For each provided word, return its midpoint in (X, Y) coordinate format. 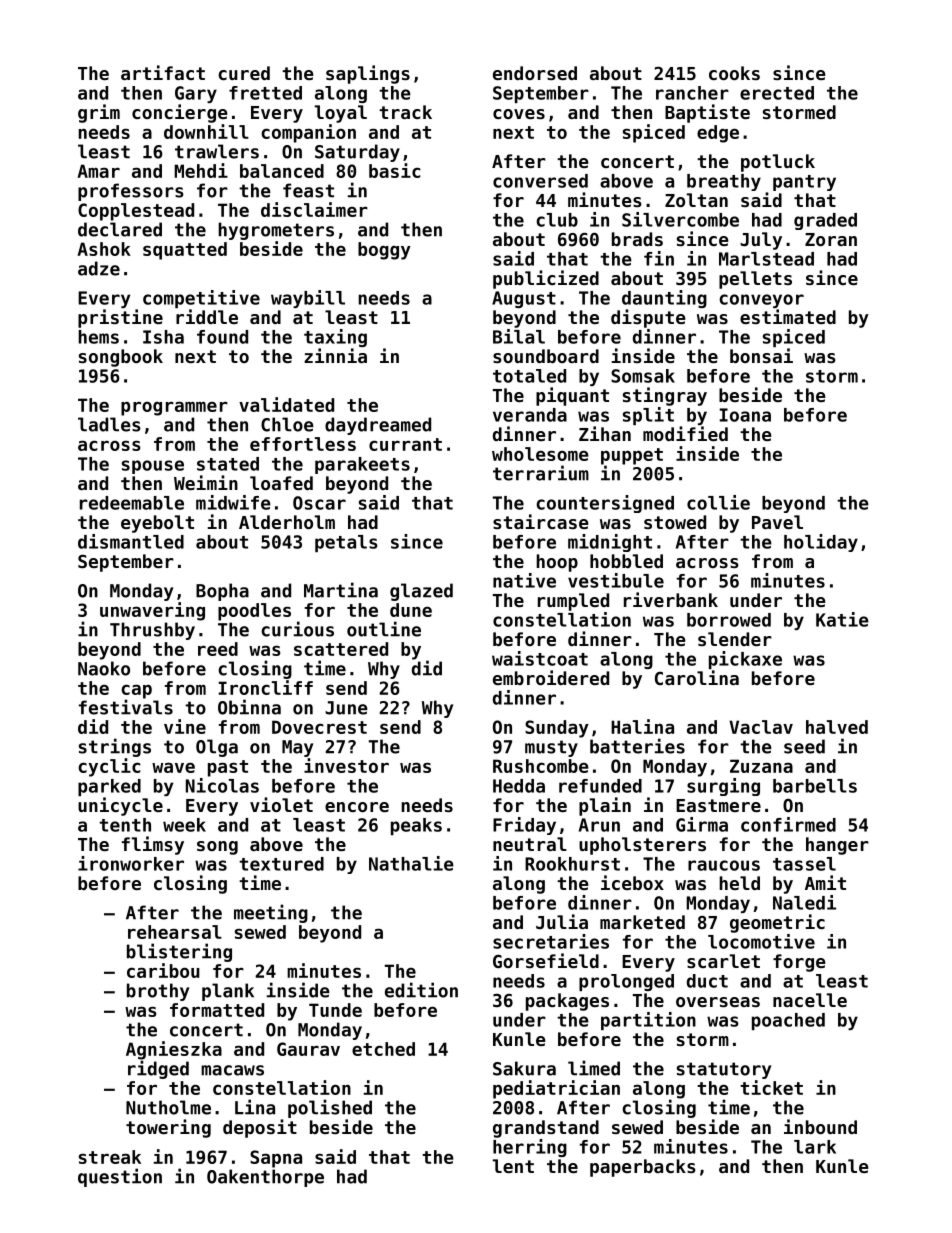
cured (244, 73)
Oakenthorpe (265, 1178)
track (405, 112)
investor (346, 765)
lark (815, 1147)
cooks (734, 73)
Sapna (276, 1159)
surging (723, 787)
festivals (126, 707)
